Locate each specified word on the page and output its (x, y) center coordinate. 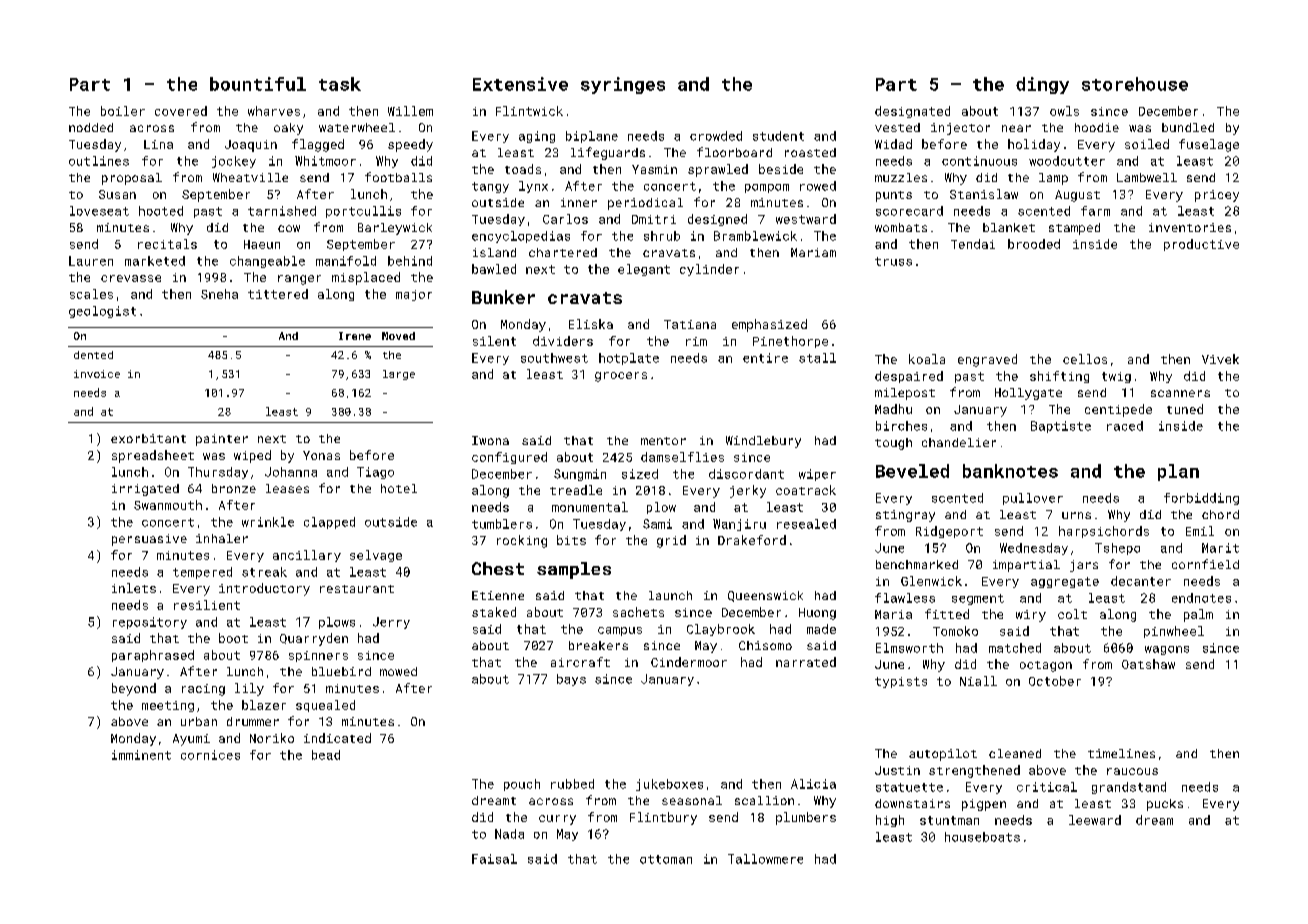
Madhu (893, 409)
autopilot (943, 755)
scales (91, 294)
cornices (210, 755)
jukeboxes (669, 785)
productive (1201, 245)
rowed (818, 186)
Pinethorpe (790, 342)
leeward (1095, 820)
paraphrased (153, 656)
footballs (398, 177)
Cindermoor (689, 662)
